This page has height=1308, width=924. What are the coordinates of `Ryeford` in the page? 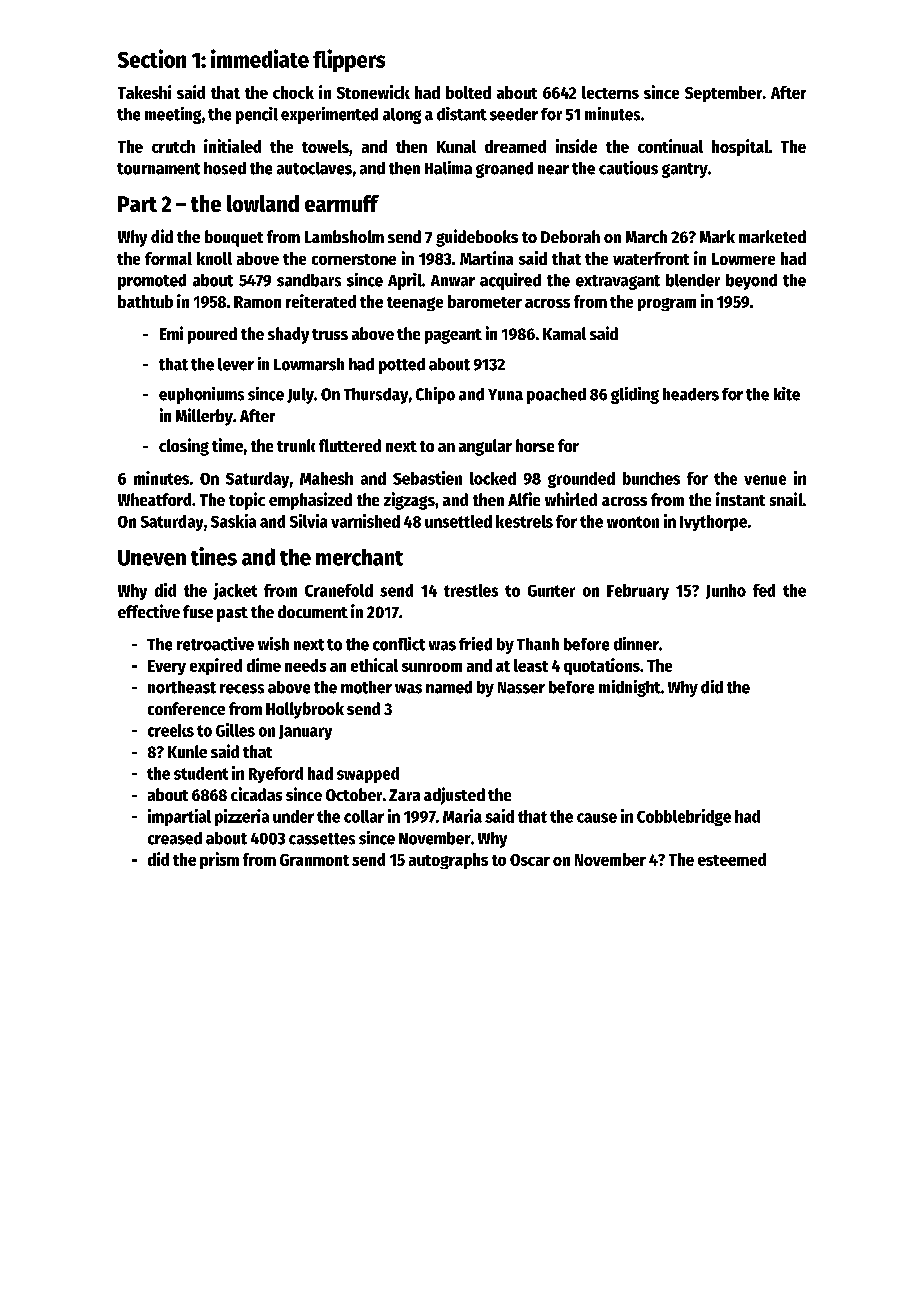 It's located at (276, 775).
